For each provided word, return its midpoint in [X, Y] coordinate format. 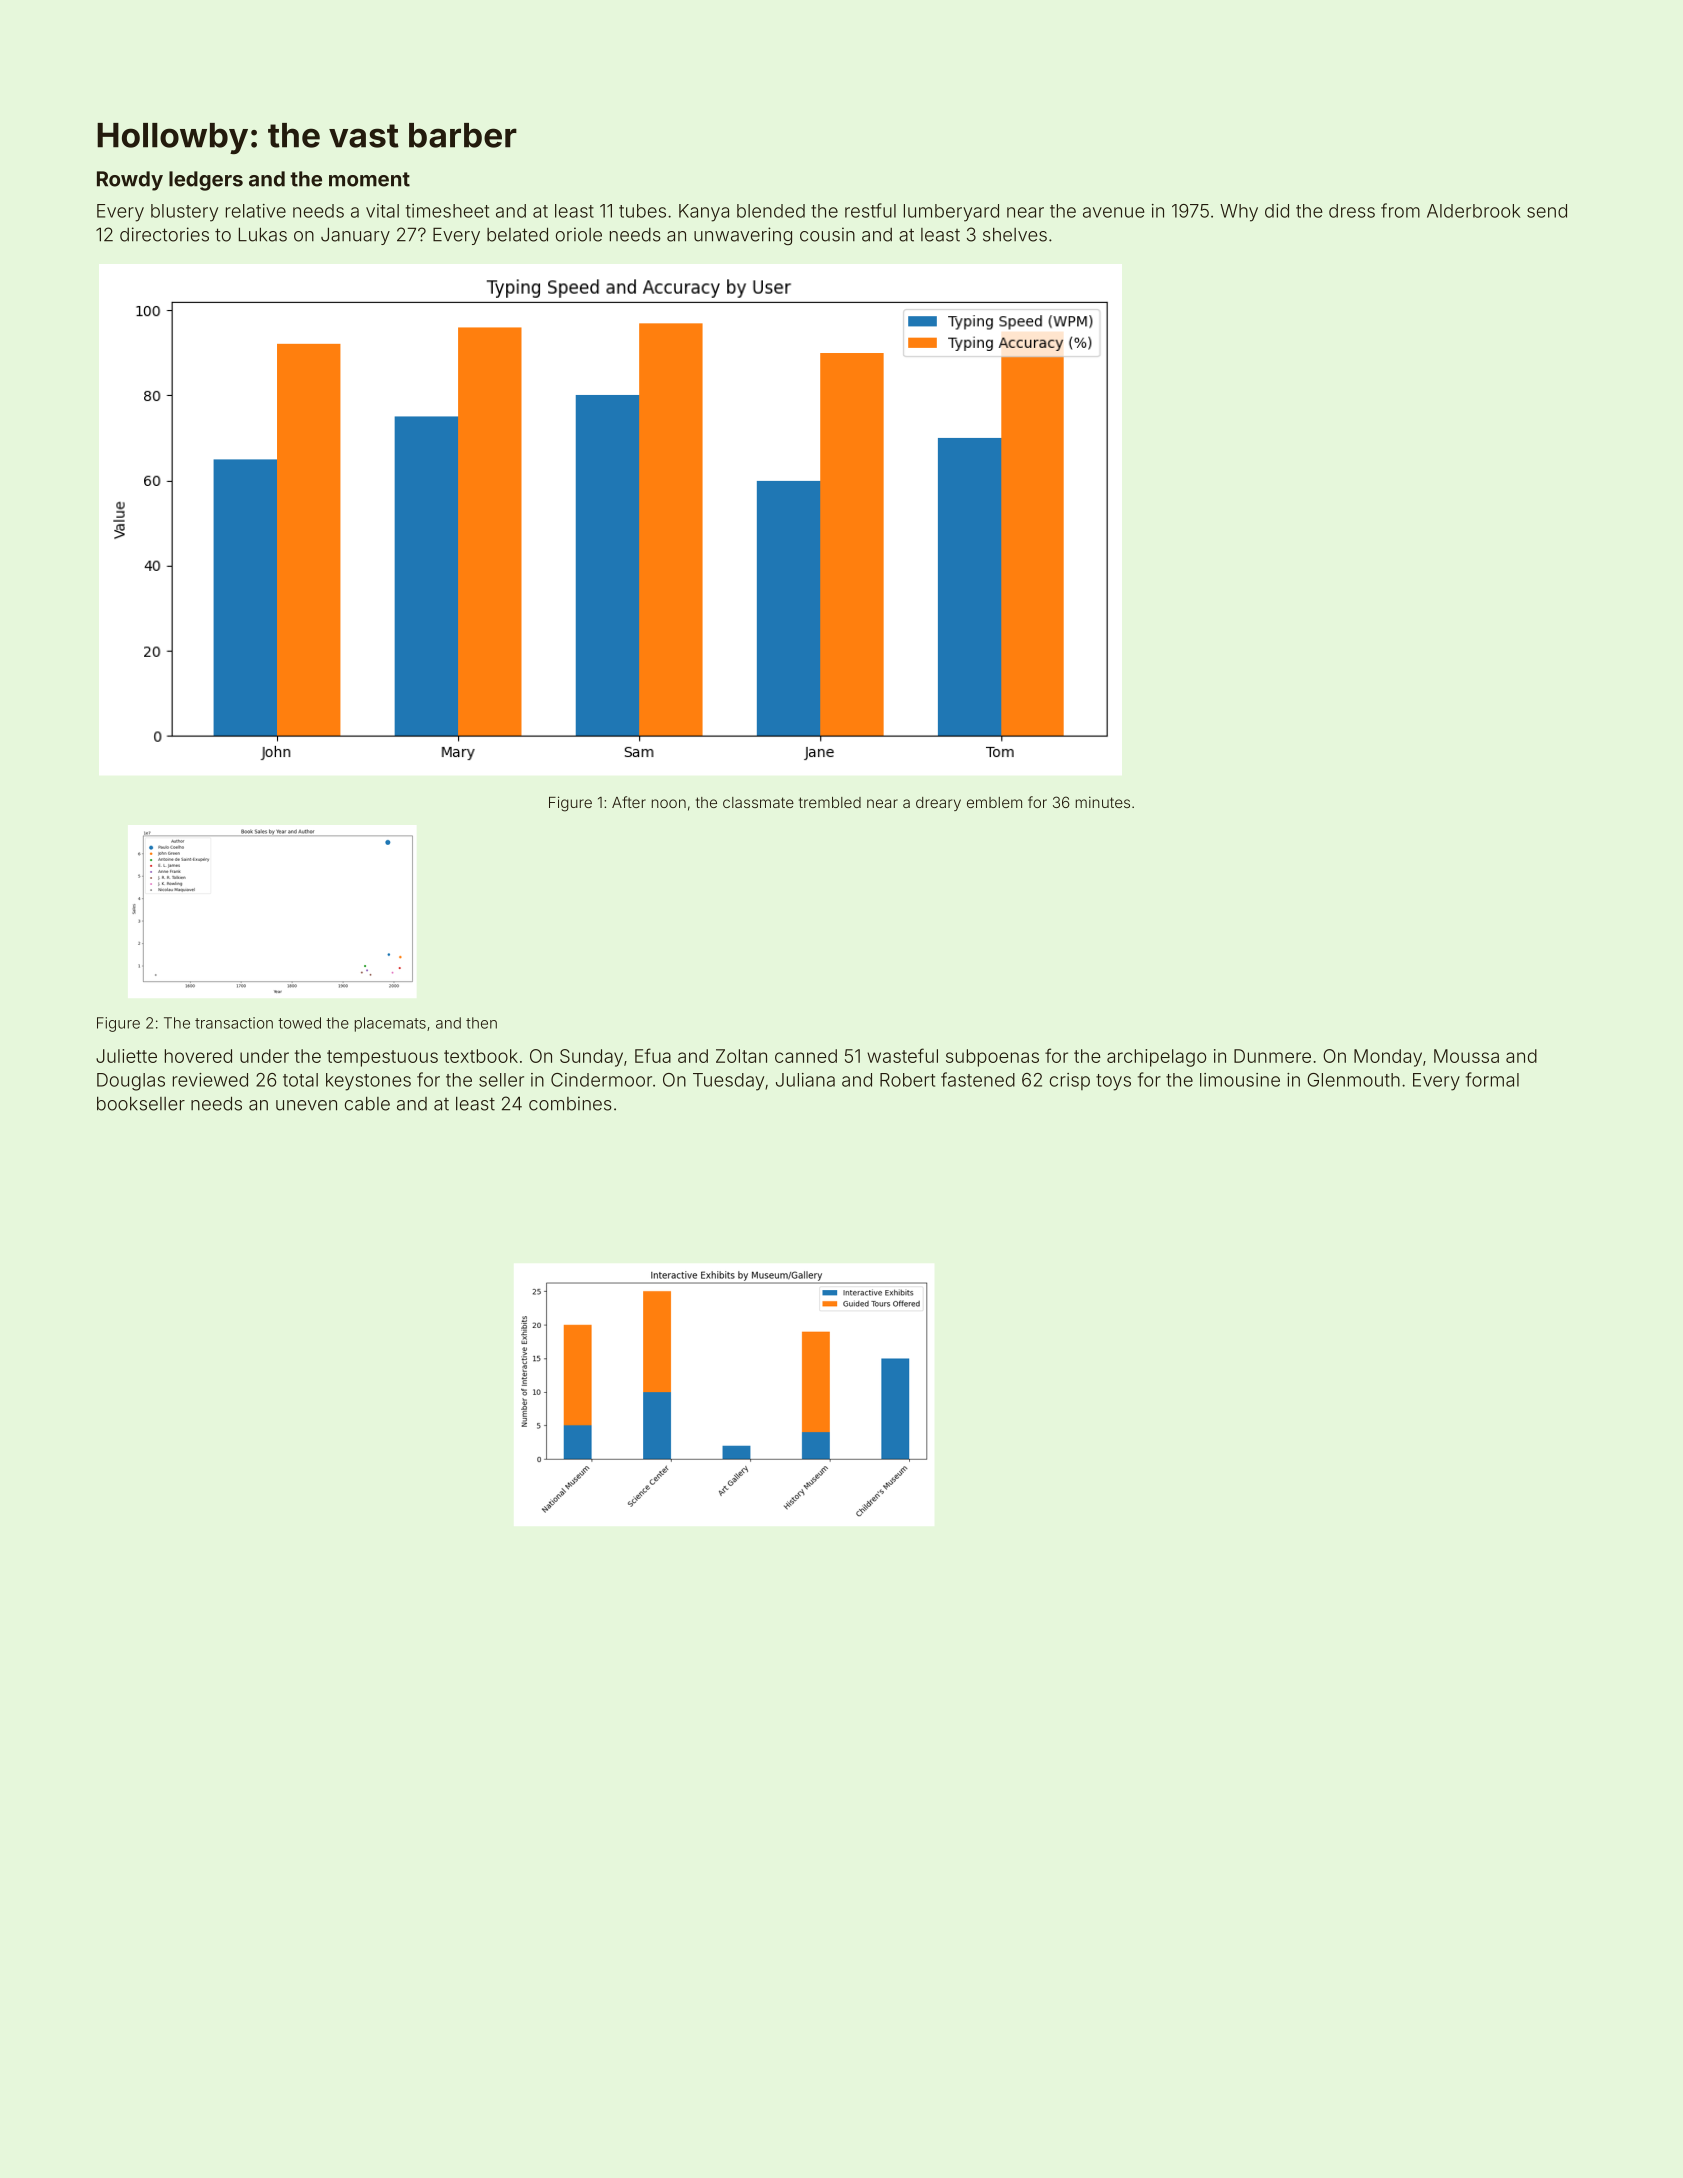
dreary [938, 804]
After [629, 802]
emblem [994, 802]
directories [164, 234]
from [1400, 210]
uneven [306, 1105]
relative [256, 211]
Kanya [704, 213]
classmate [758, 802]
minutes [1103, 802]
